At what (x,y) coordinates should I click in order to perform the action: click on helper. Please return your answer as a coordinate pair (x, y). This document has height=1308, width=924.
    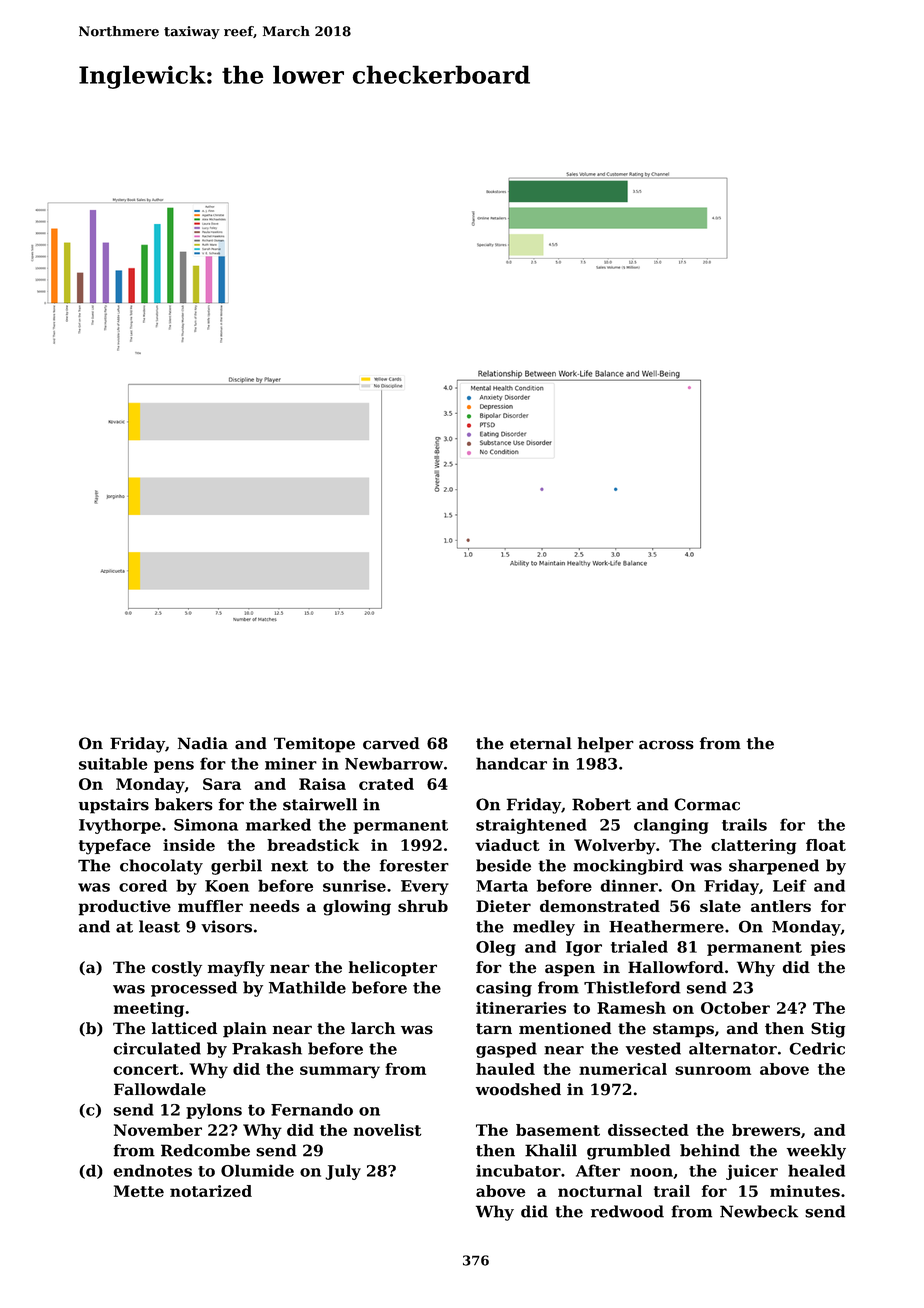
    Looking at the image, I should click on (606, 745).
